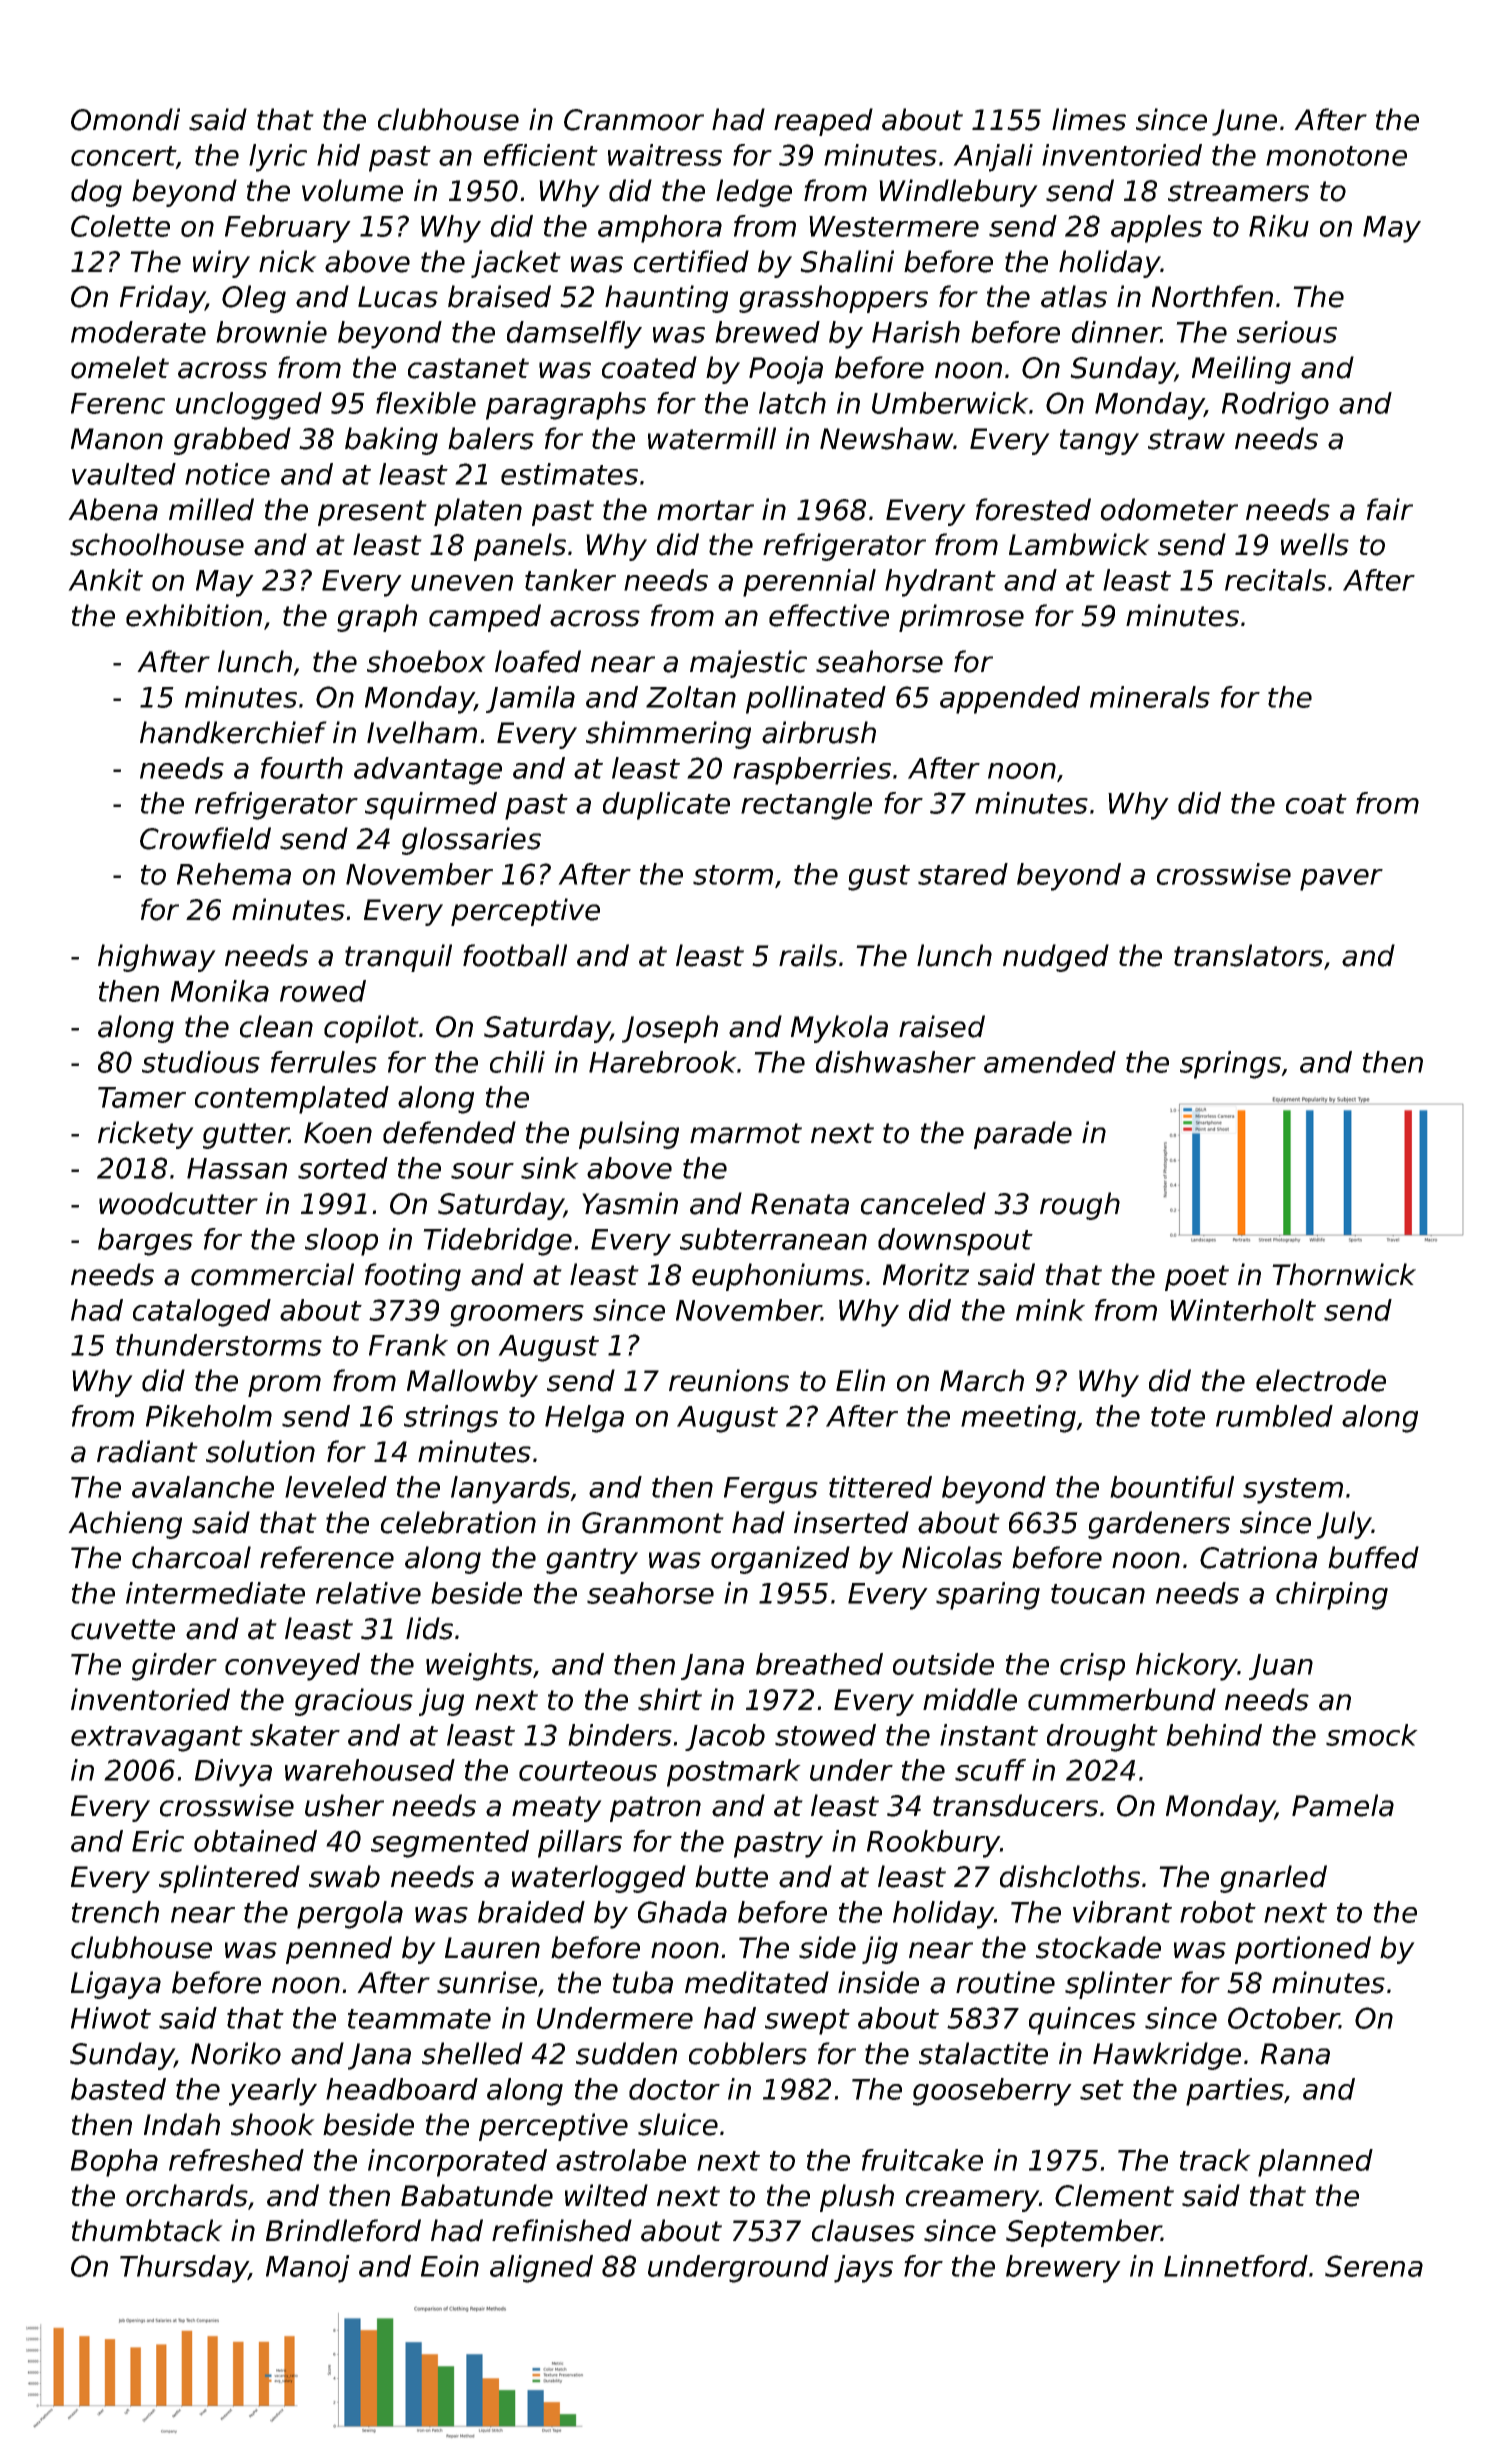 Image resolution: width=1496 pixels, height=2464 pixels. Describe the element at coordinates (255, 1841) in the document. I see `obtained` at that location.
